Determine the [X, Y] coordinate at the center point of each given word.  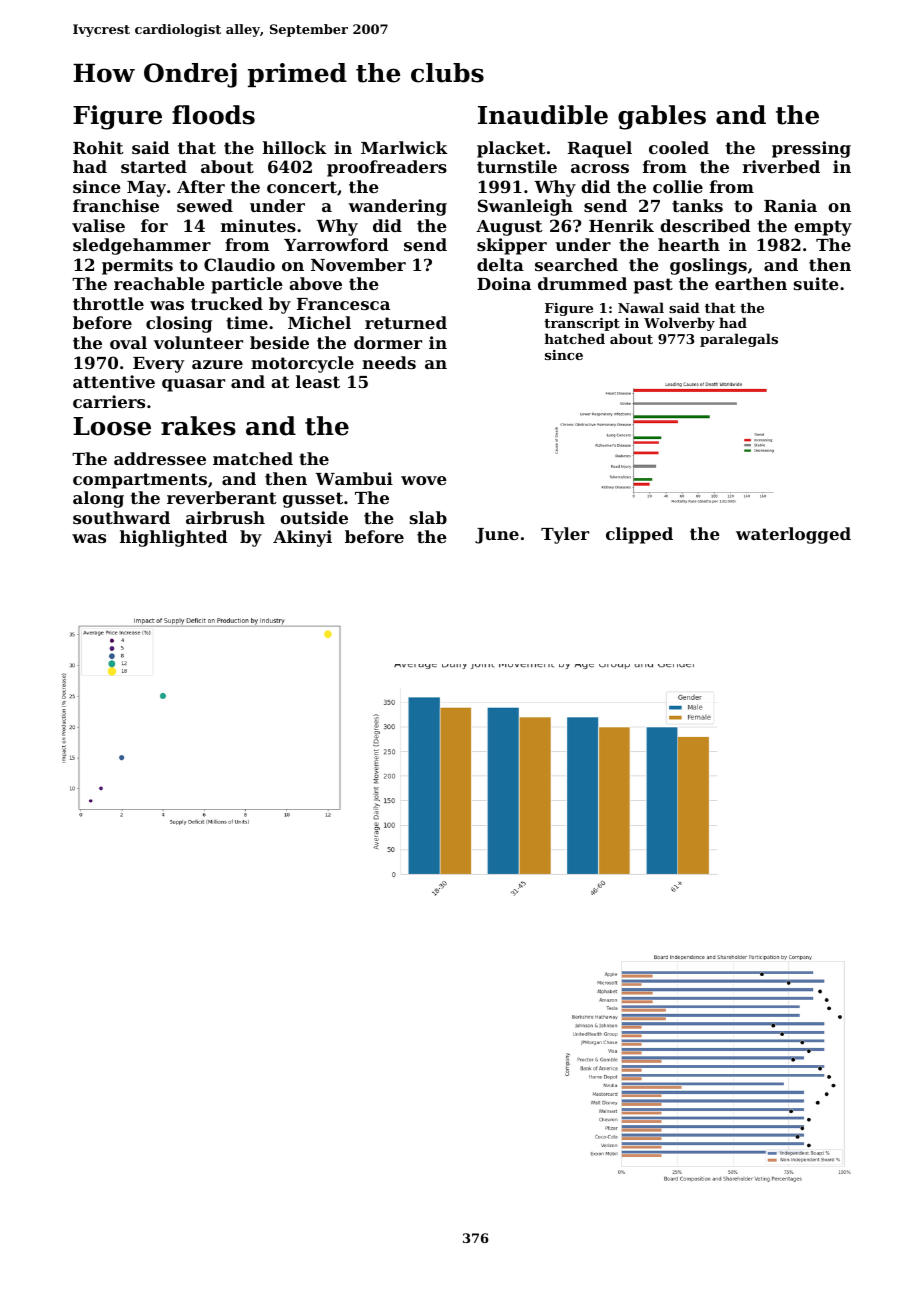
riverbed [781, 166]
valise [98, 225]
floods [213, 115]
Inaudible [543, 115]
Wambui [354, 478]
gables [662, 117]
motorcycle [302, 364]
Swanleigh [525, 207]
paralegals [739, 340]
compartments [140, 481]
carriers [109, 401]
